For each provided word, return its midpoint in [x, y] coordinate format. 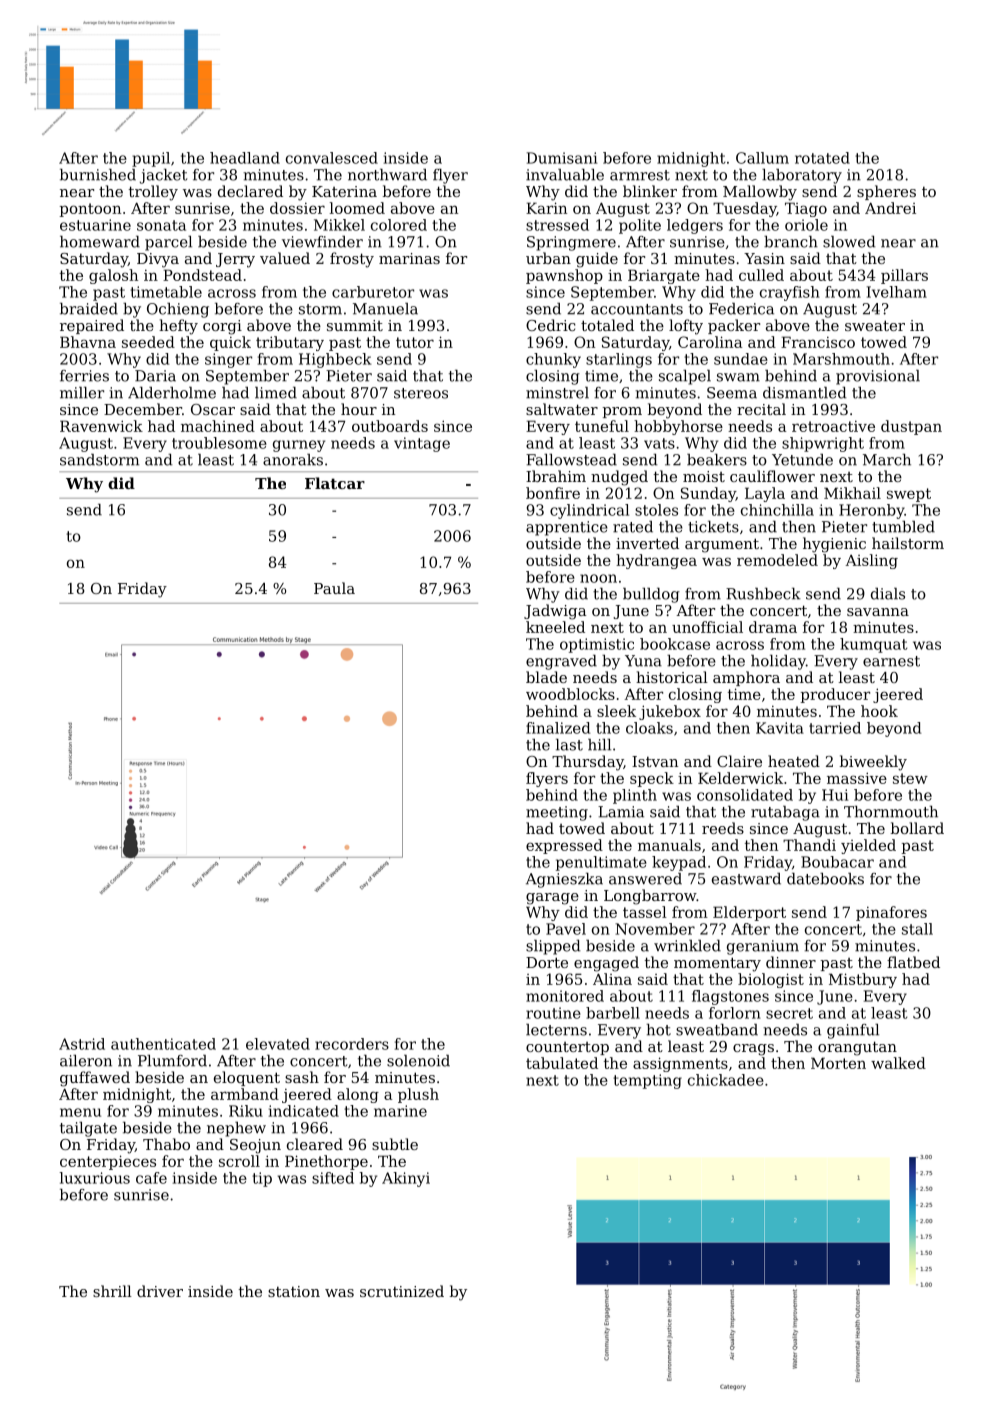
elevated [278, 1044]
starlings [619, 360]
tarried [835, 728]
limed [276, 393]
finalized [558, 728]
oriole [806, 225]
